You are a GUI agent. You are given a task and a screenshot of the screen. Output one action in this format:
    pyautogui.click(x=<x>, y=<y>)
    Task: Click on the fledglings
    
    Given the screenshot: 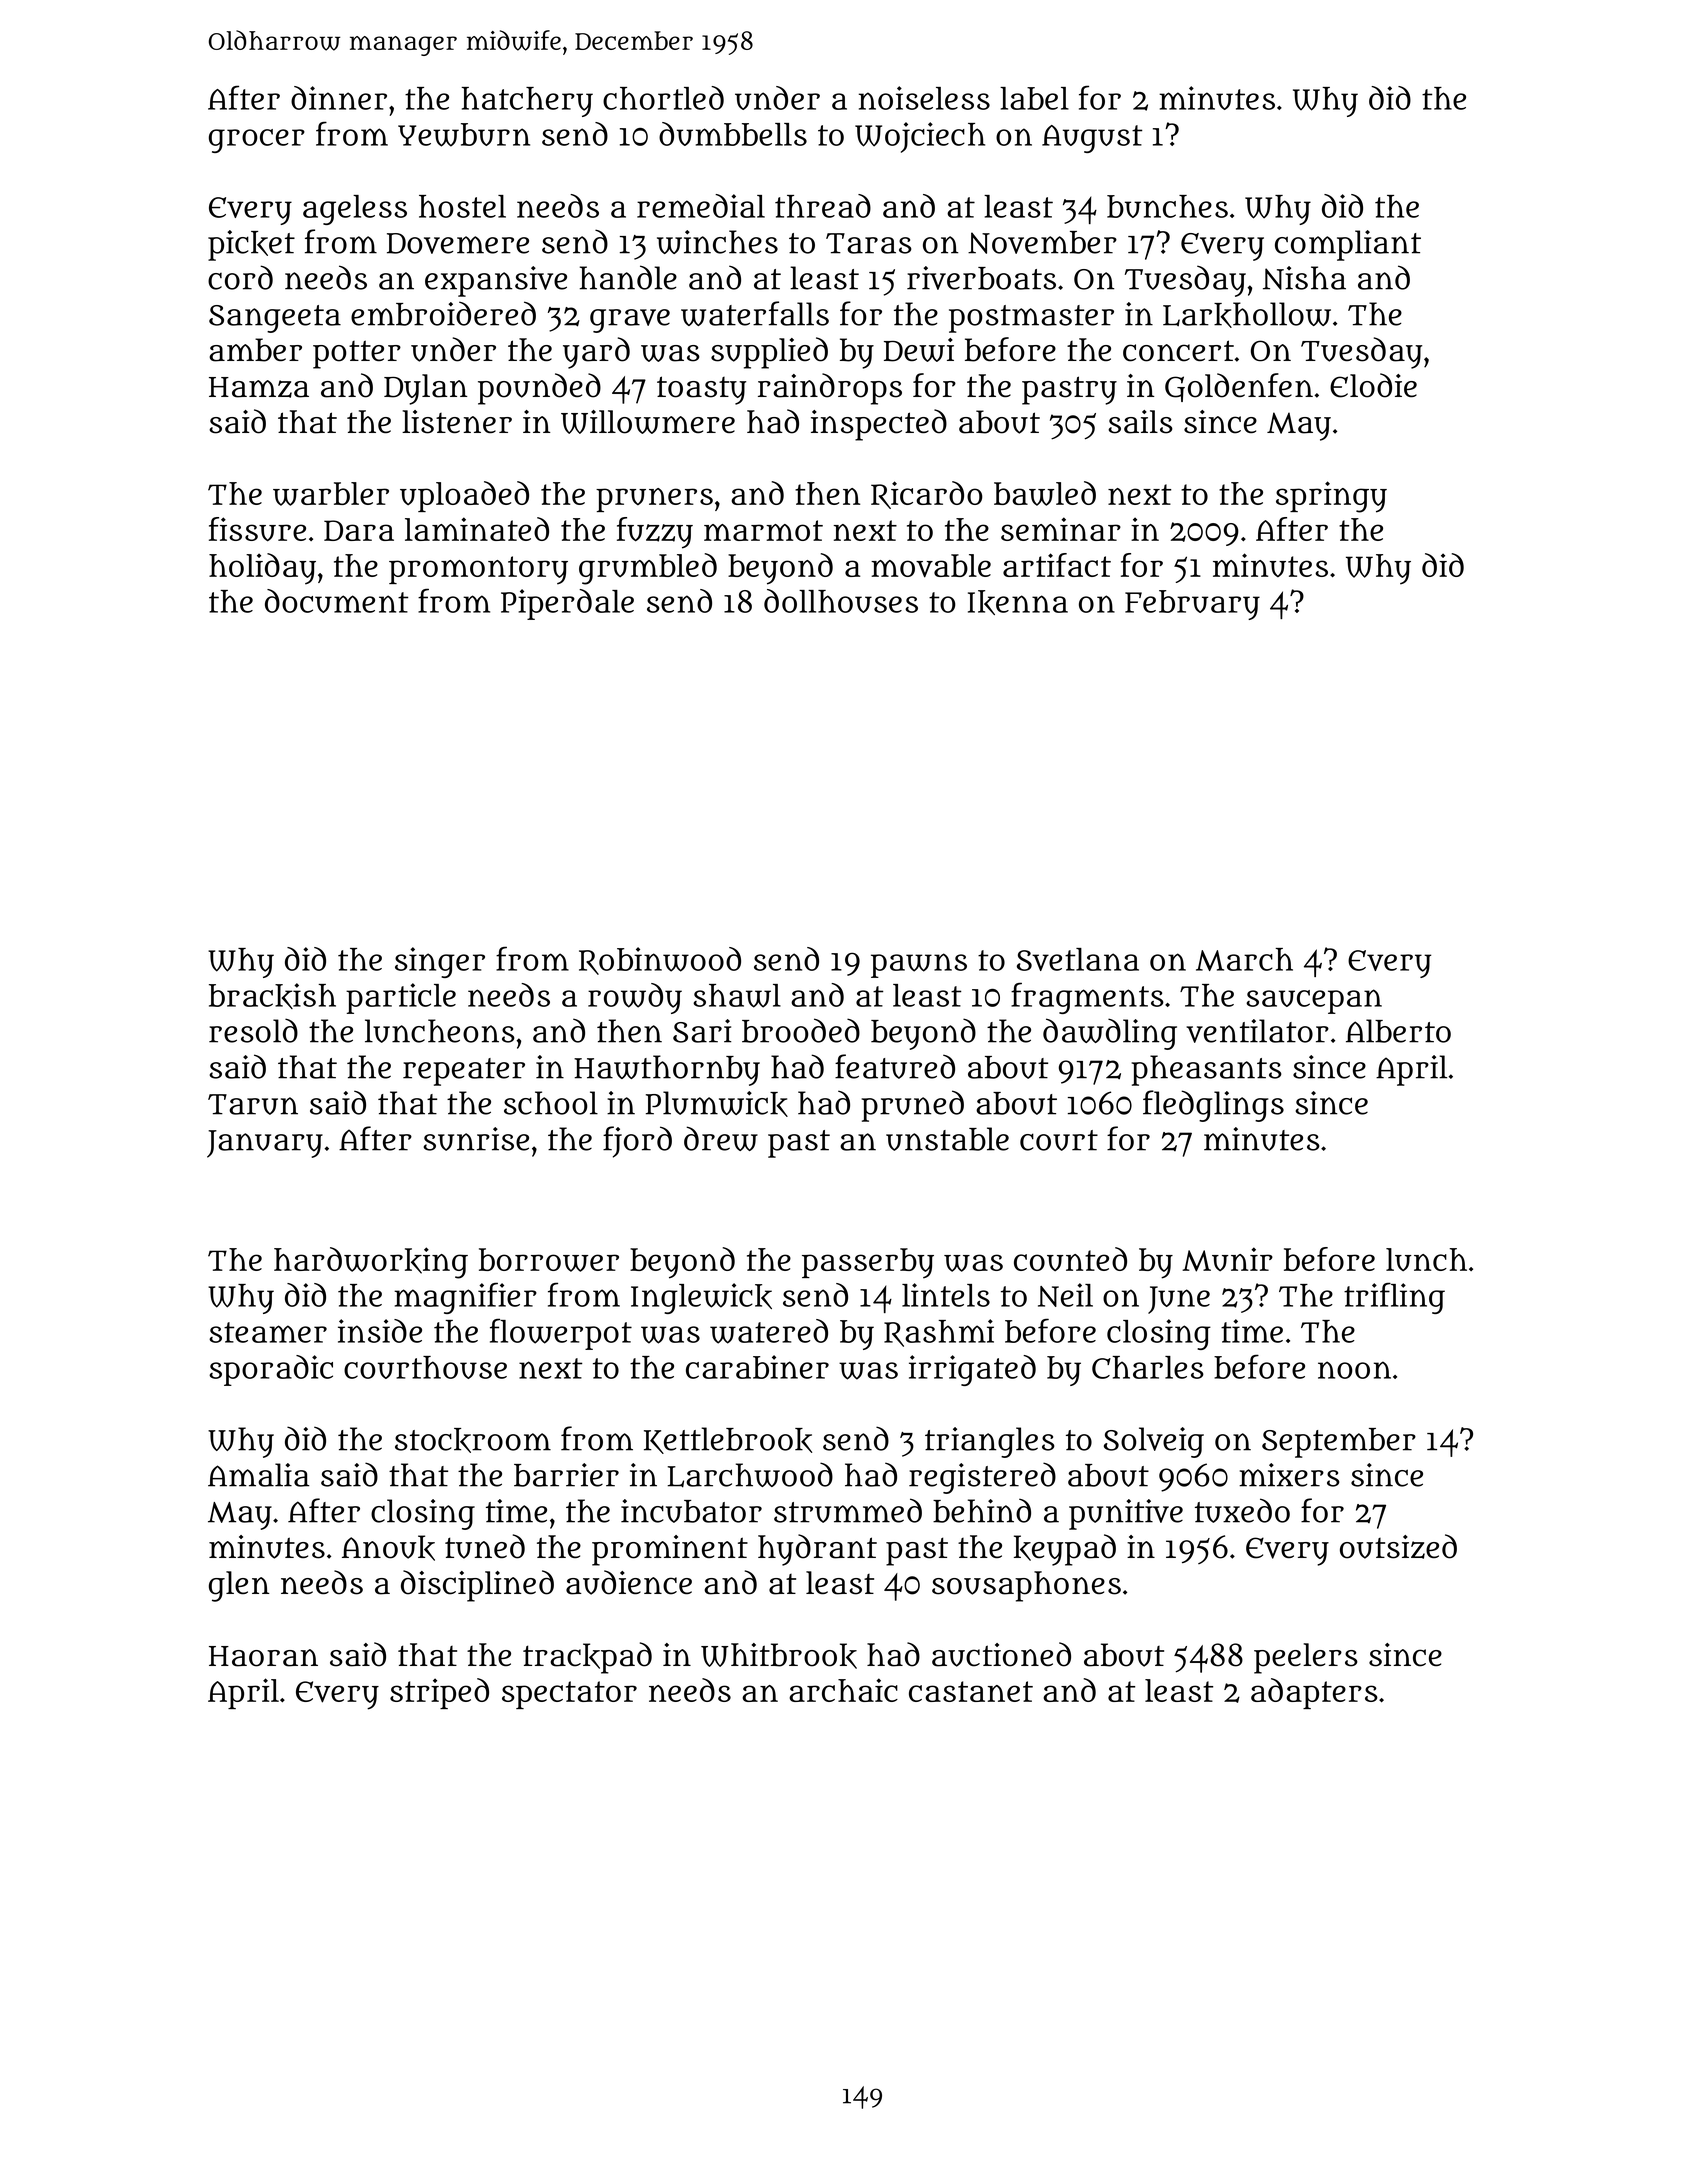 What is the action you would take?
    pyautogui.click(x=1213, y=1106)
